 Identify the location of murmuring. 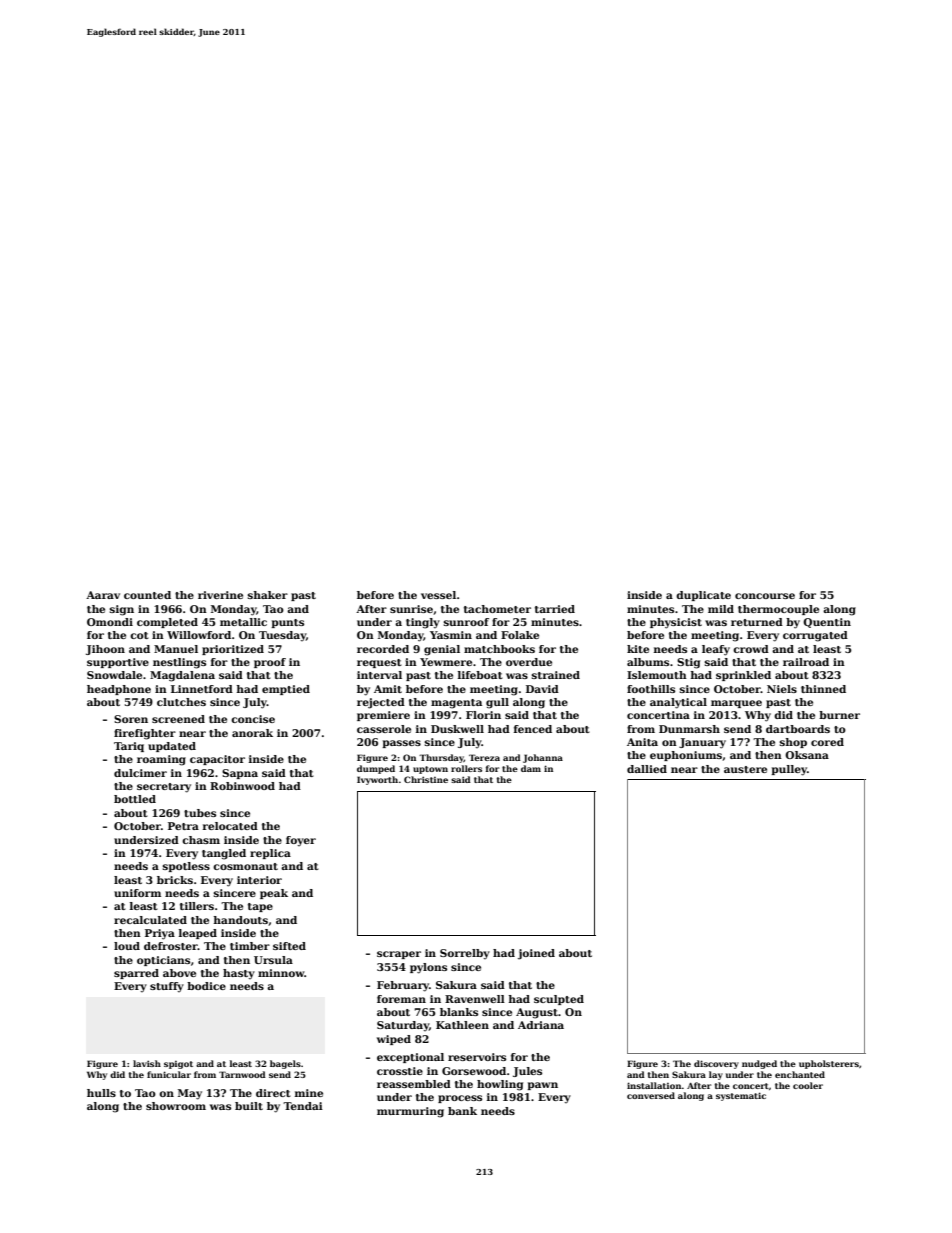
(410, 1112).
